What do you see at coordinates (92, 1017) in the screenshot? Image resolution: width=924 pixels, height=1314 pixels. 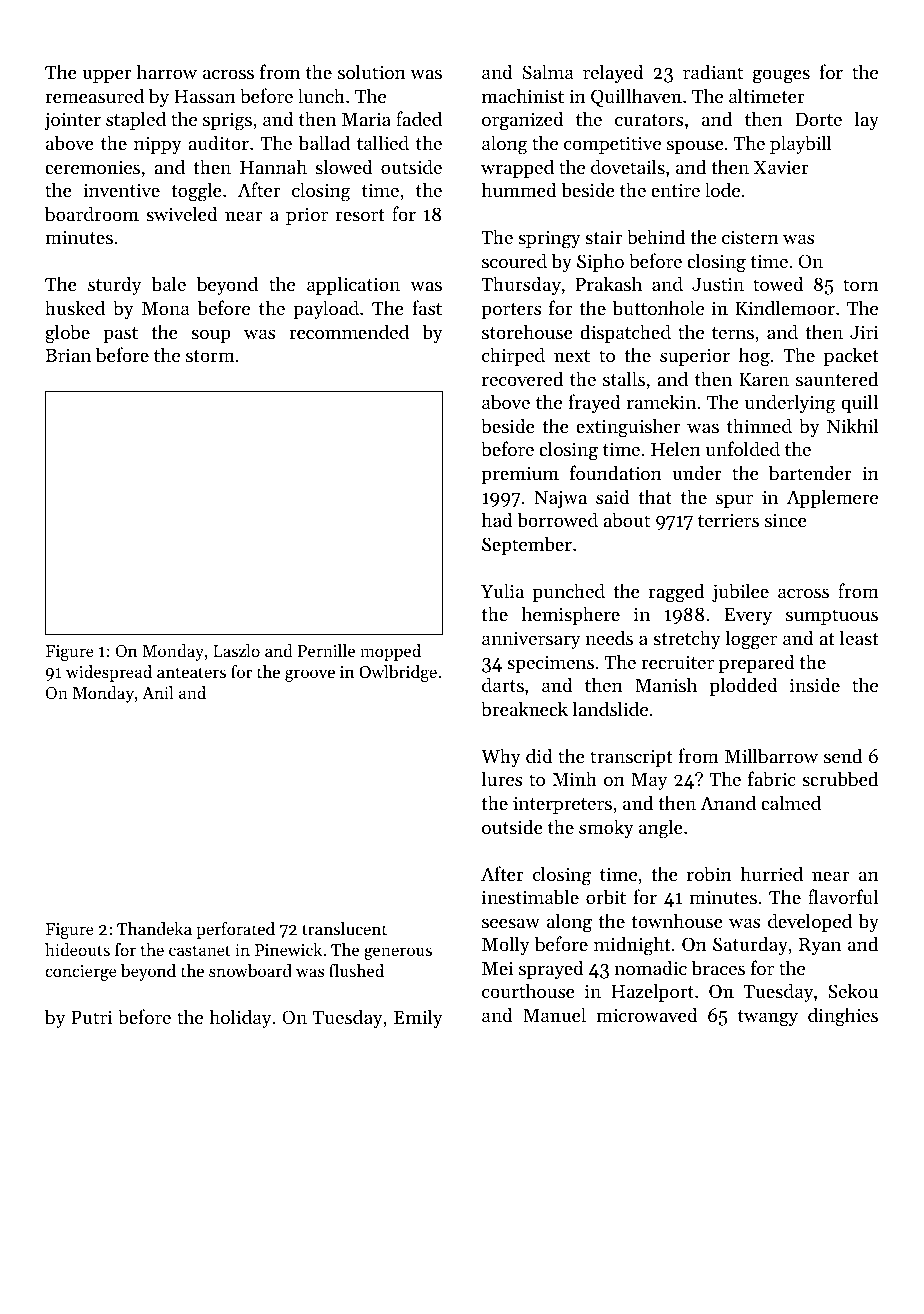 I see `Putri` at bounding box center [92, 1017].
